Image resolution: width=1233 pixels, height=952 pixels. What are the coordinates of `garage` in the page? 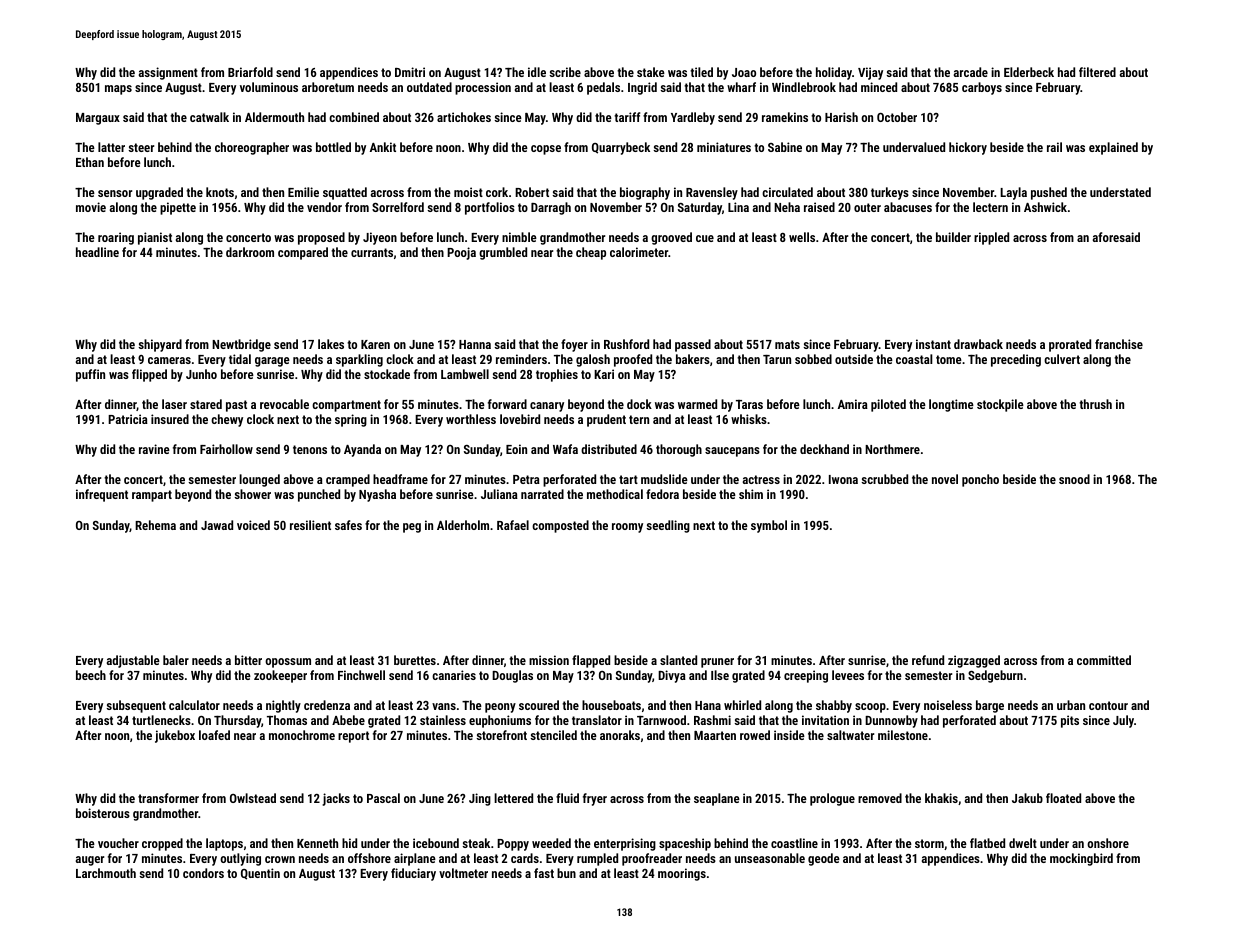 It's located at (272, 362).
